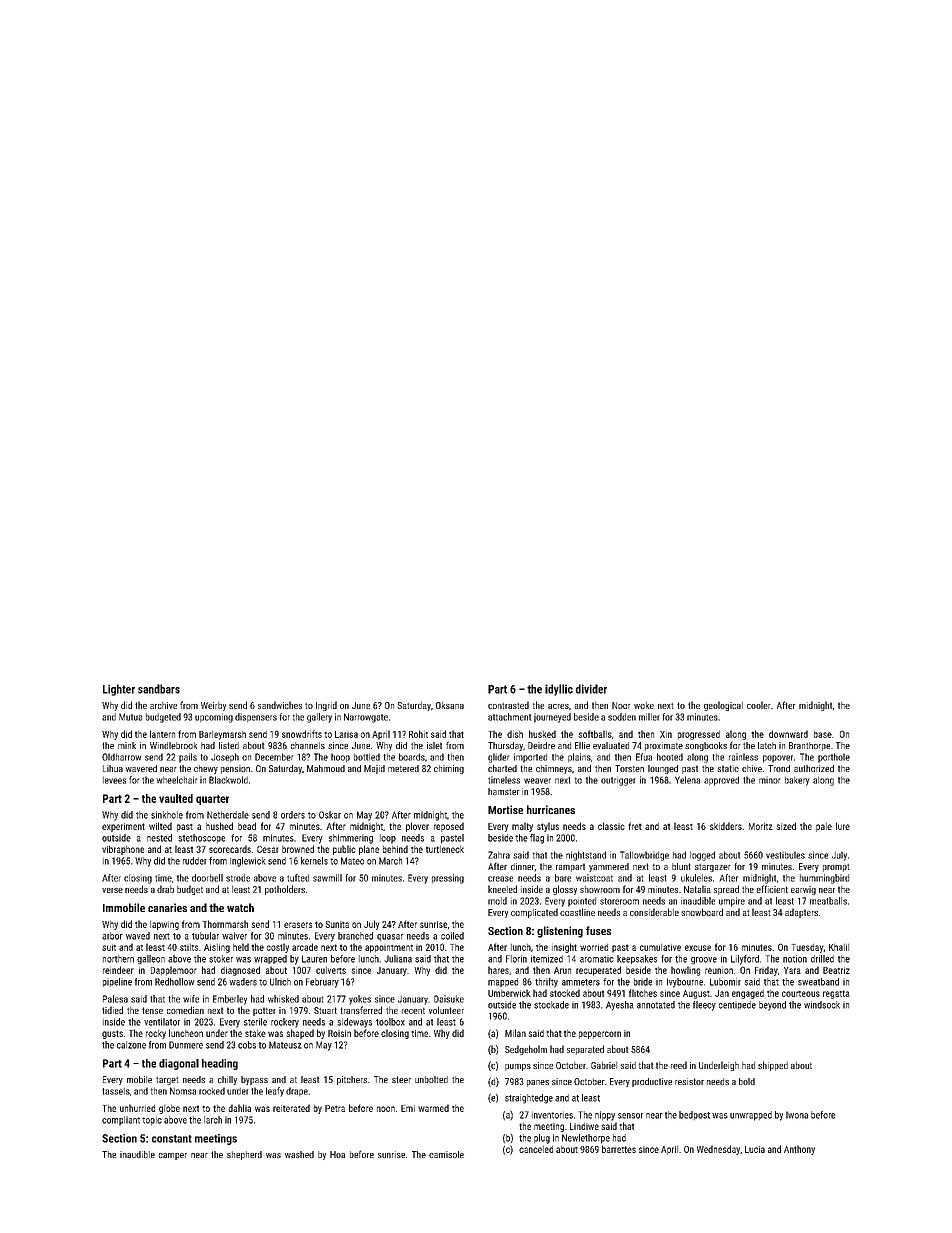 The width and height of the document is (952, 1233). Describe the element at coordinates (801, 913) in the document. I see `adapters` at that location.
